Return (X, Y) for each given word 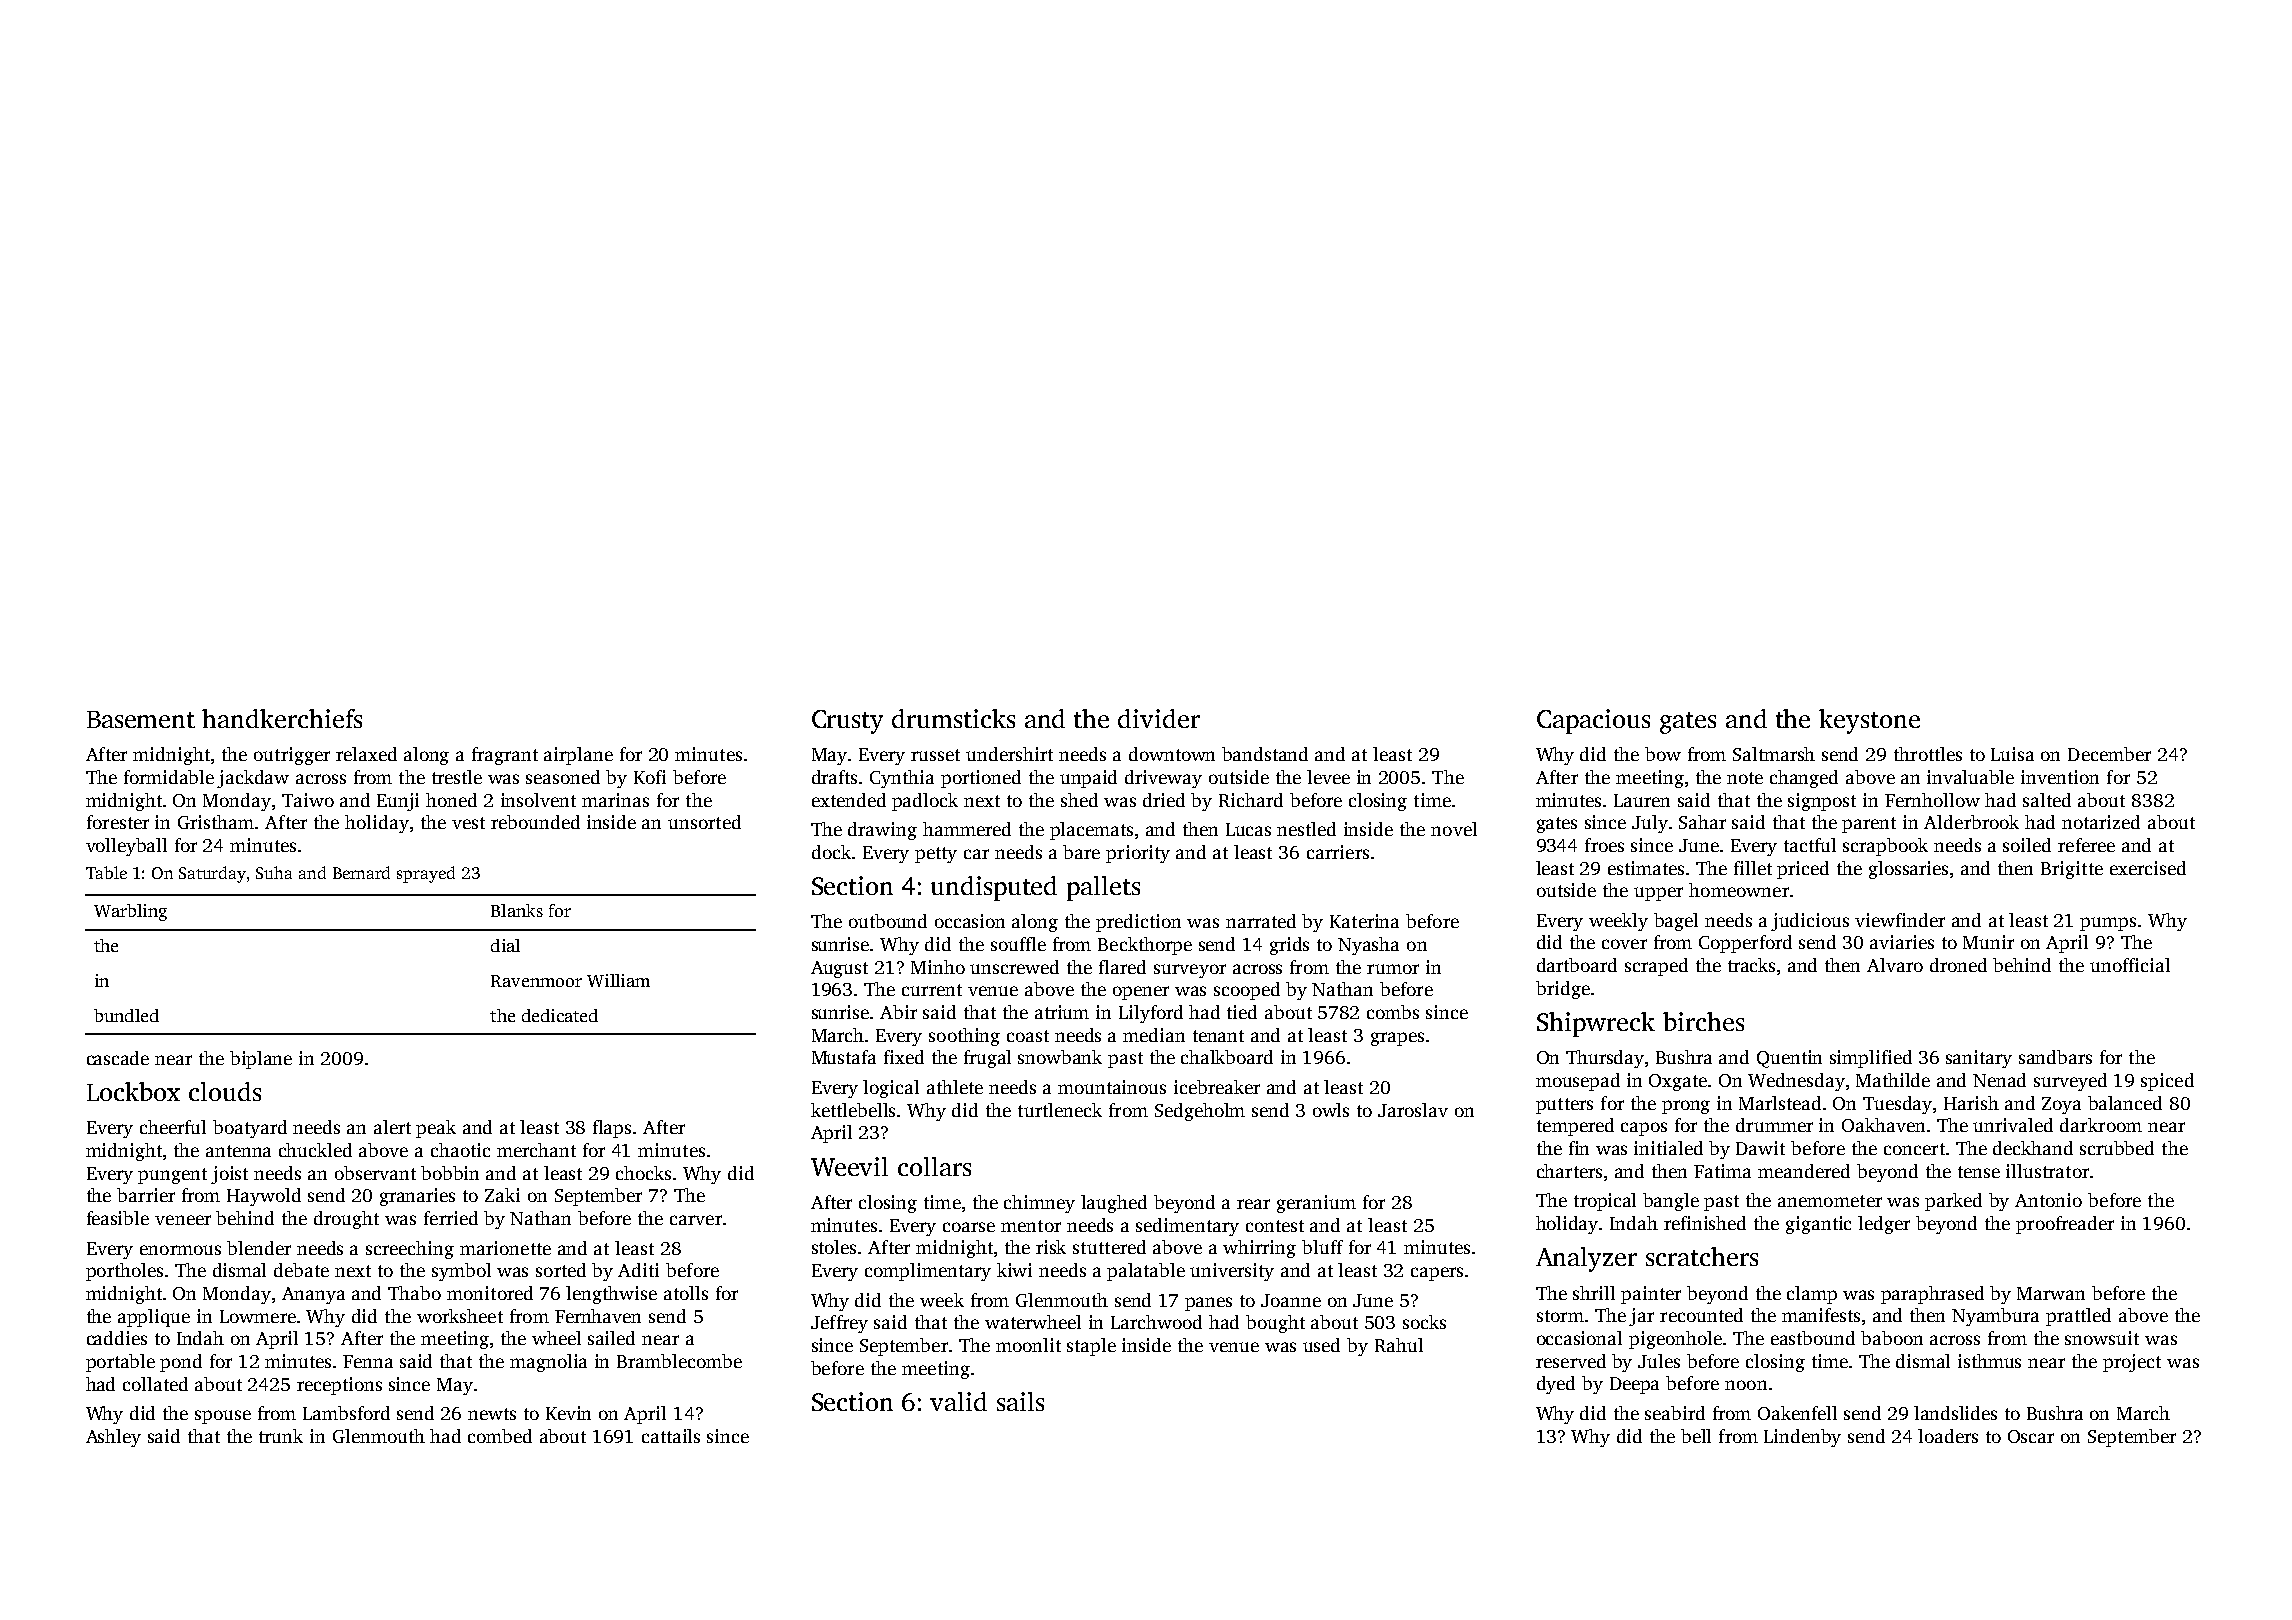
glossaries (1908, 870)
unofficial (2130, 965)
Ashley (113, 1438)
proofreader (2065, 1225)
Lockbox (133, 1091)
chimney (1039, 1204)
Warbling (130, 912)
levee (1328, 777)
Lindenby (1802, 1438)
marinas (615, 800)
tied (1242, 1012)
